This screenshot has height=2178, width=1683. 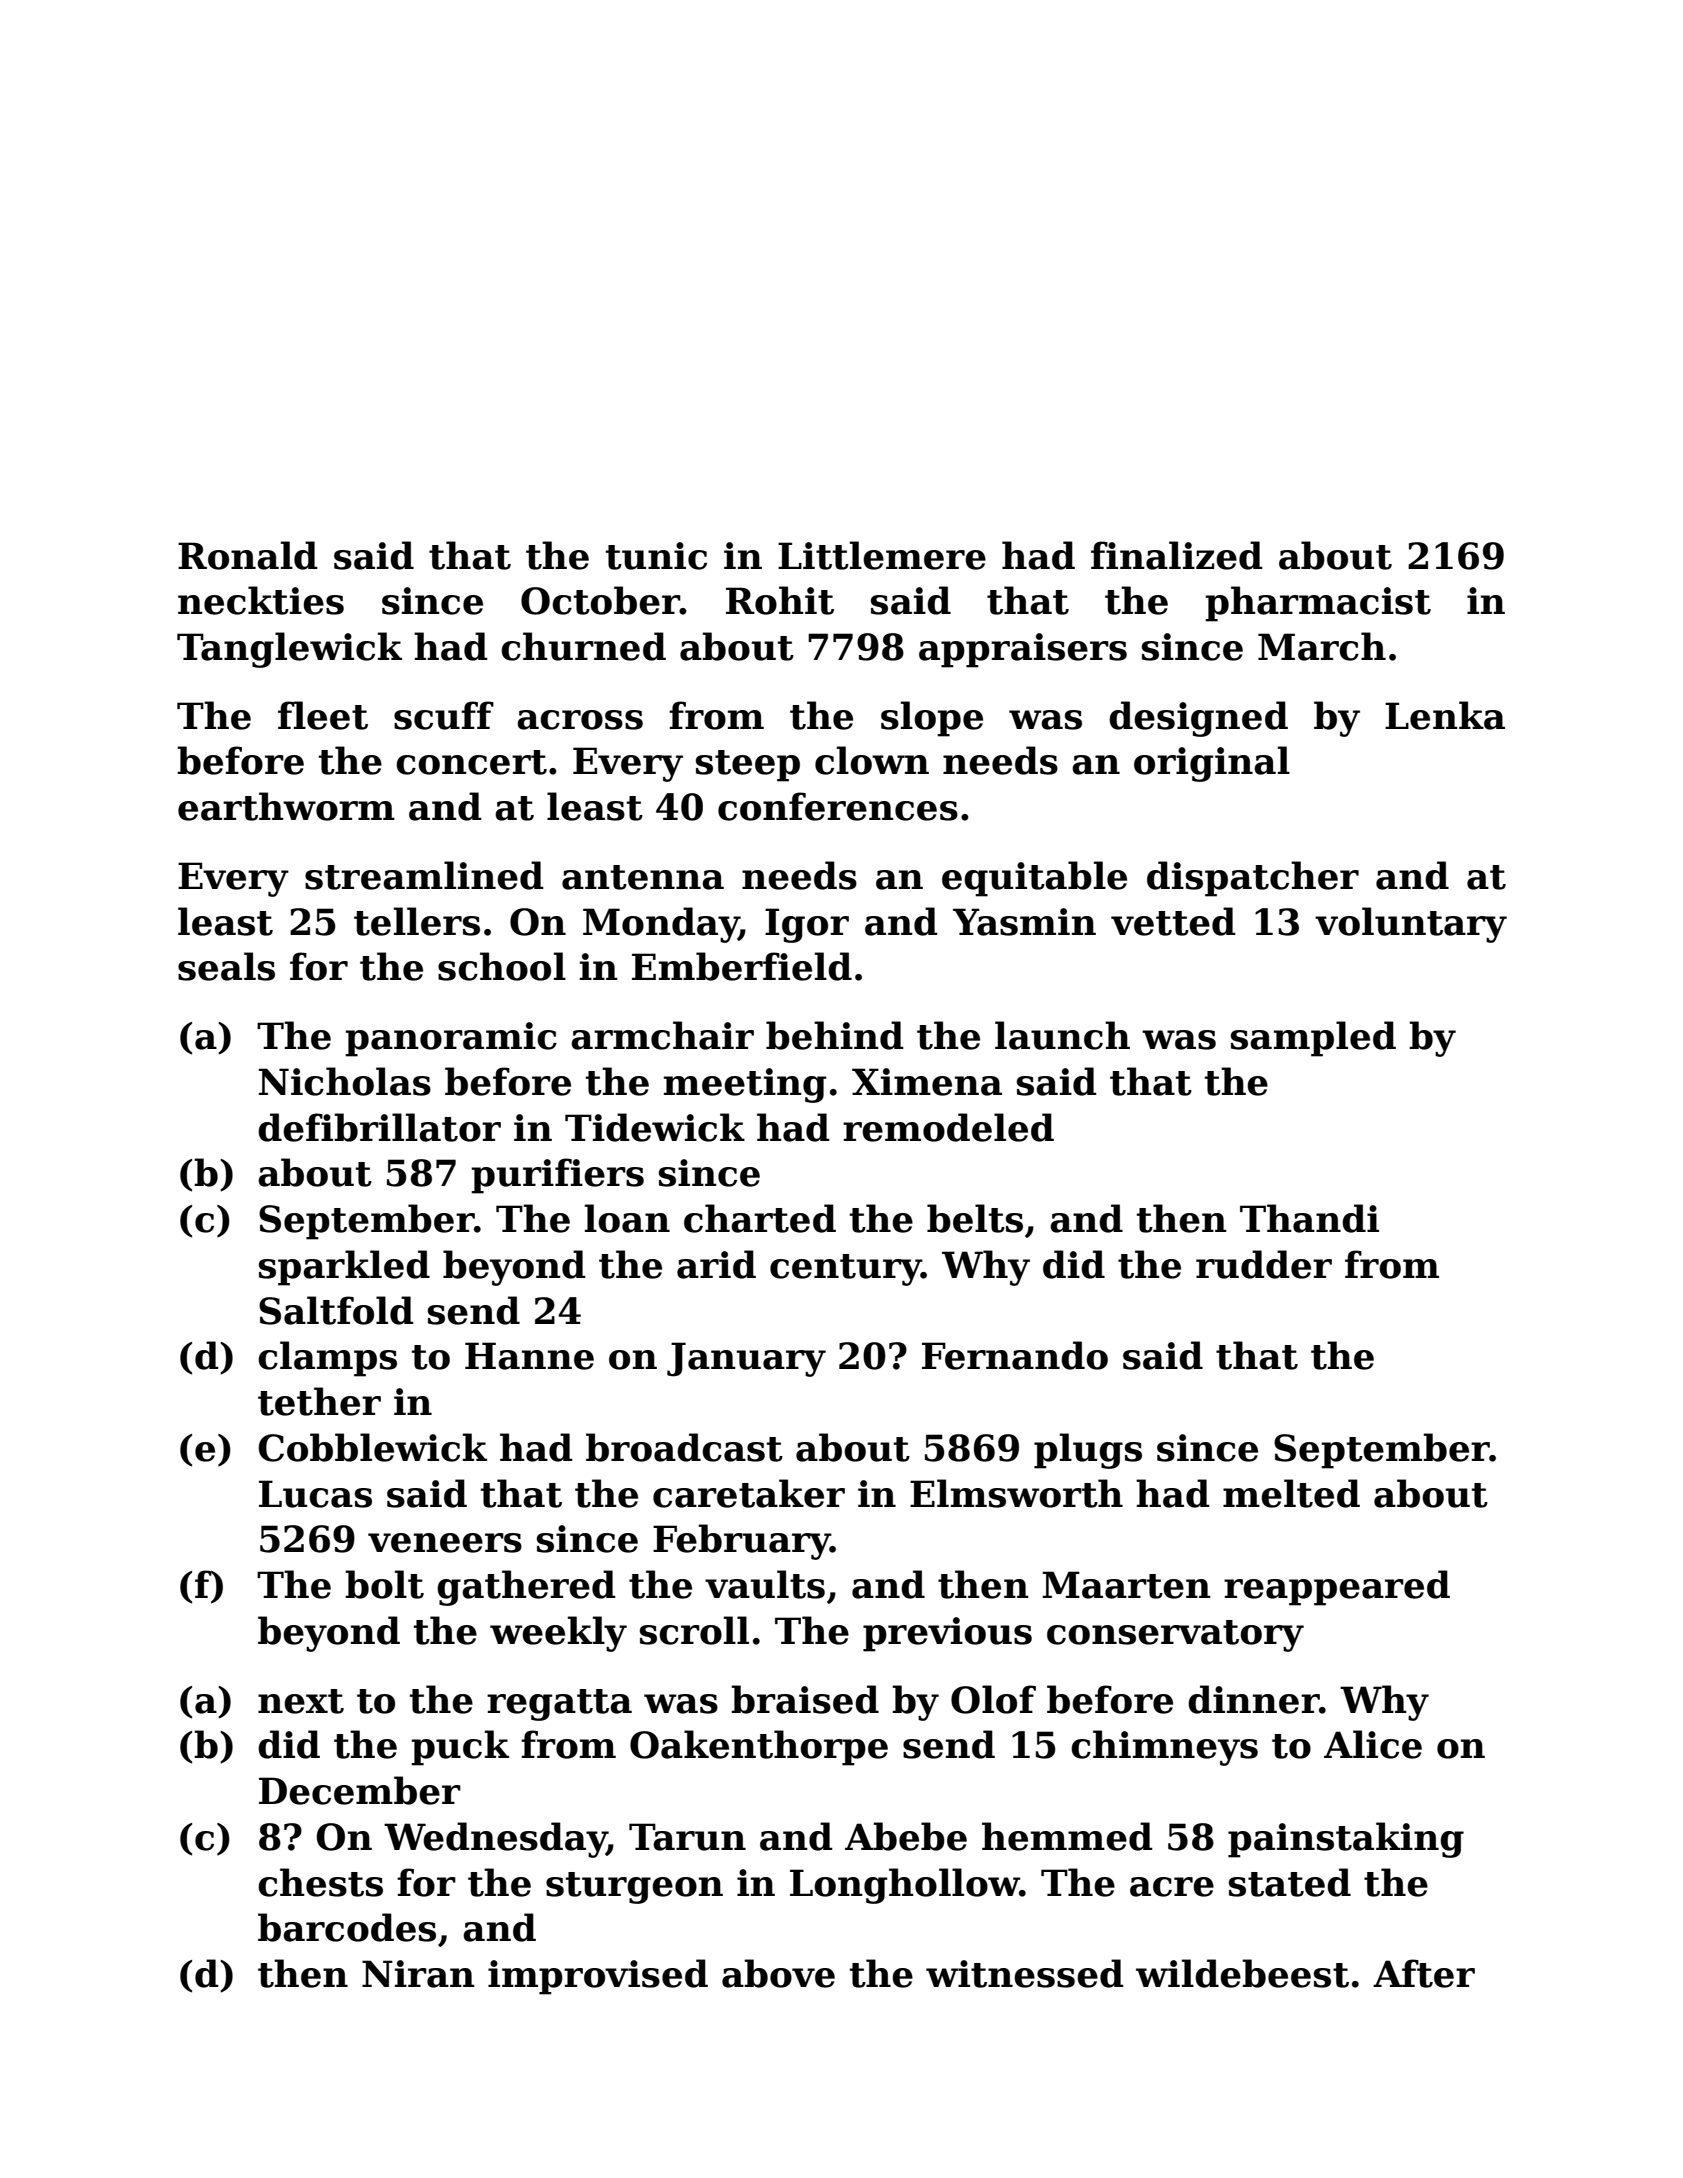 I want to click on finalized, so click(x=1177, y=555).
